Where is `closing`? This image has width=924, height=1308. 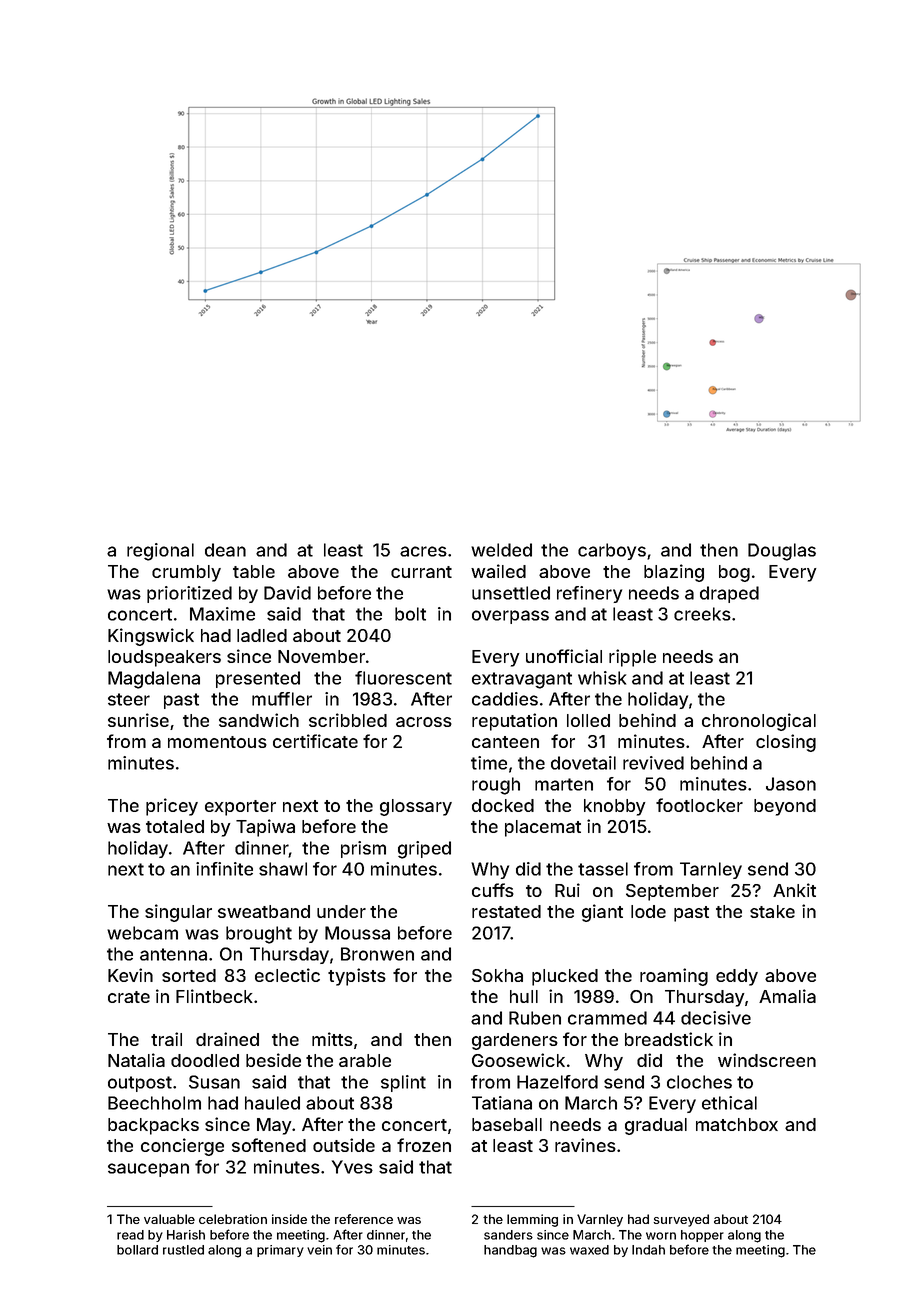 closing is located at coordinates (786, 743).
